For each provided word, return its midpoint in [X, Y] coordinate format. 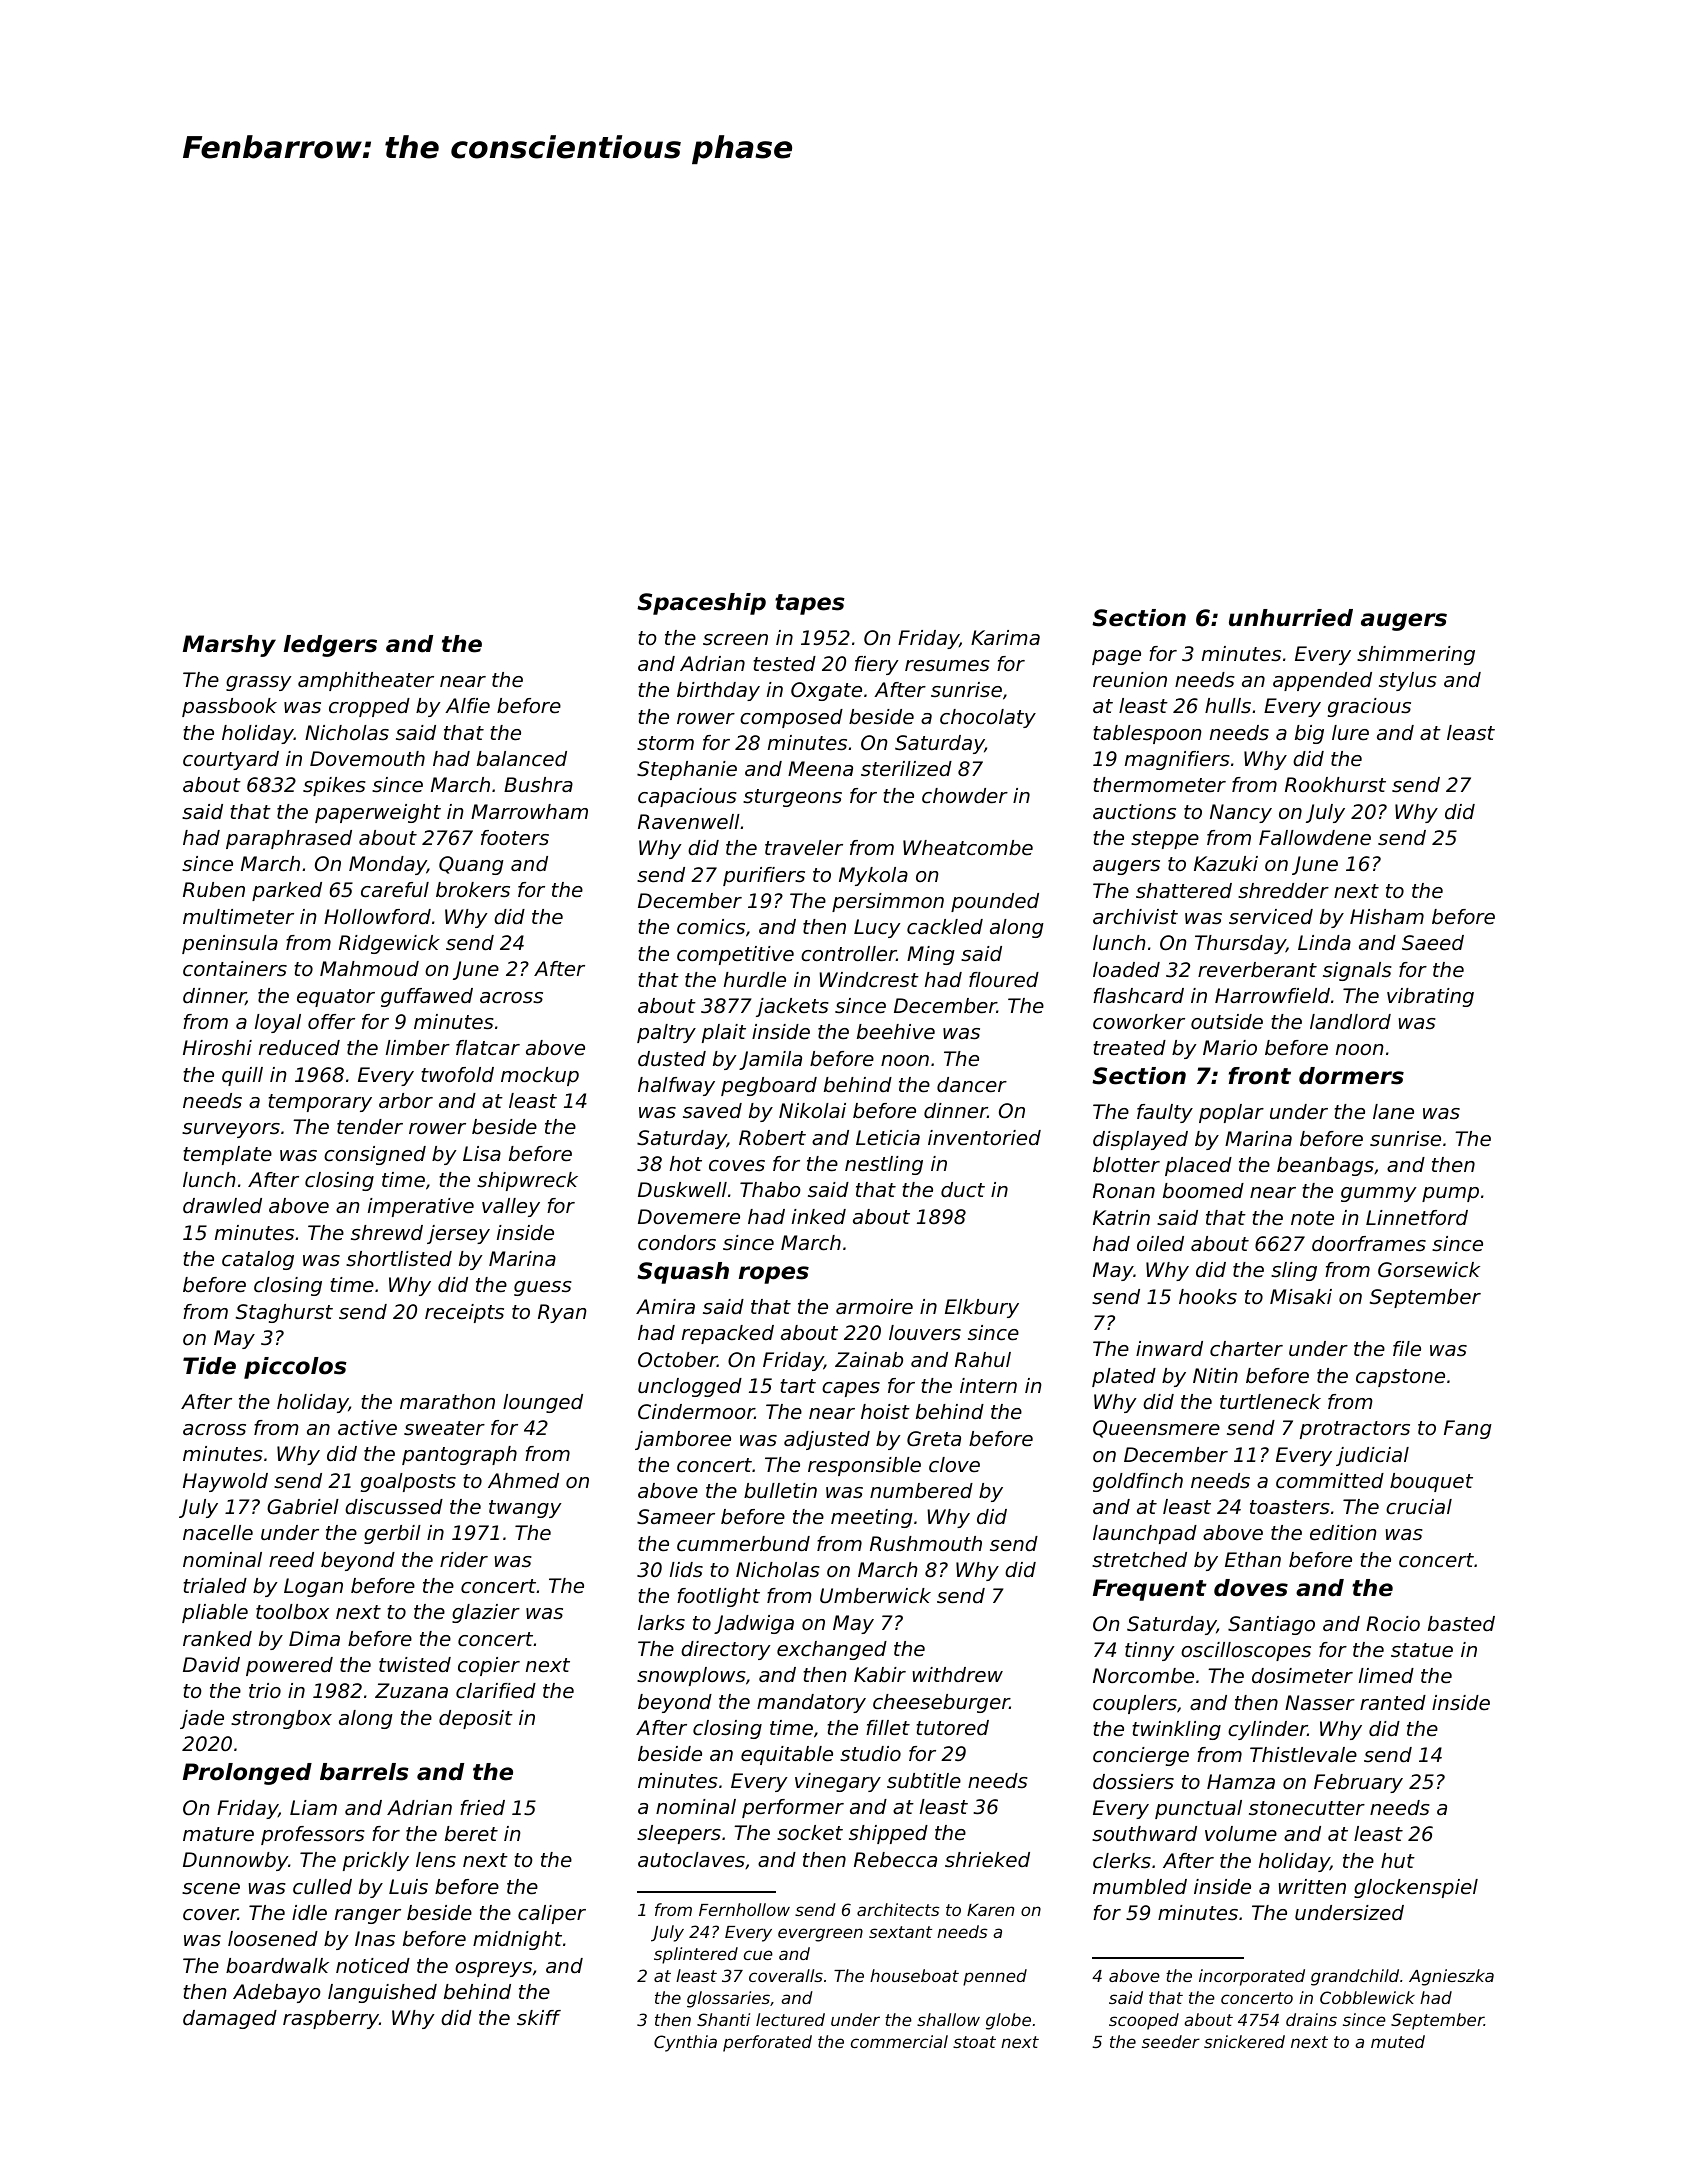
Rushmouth [926, 1544]
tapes [810, 604]
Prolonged [247, 1774]
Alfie [467, 706]
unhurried [1291, 618]
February [1358, 1783]
